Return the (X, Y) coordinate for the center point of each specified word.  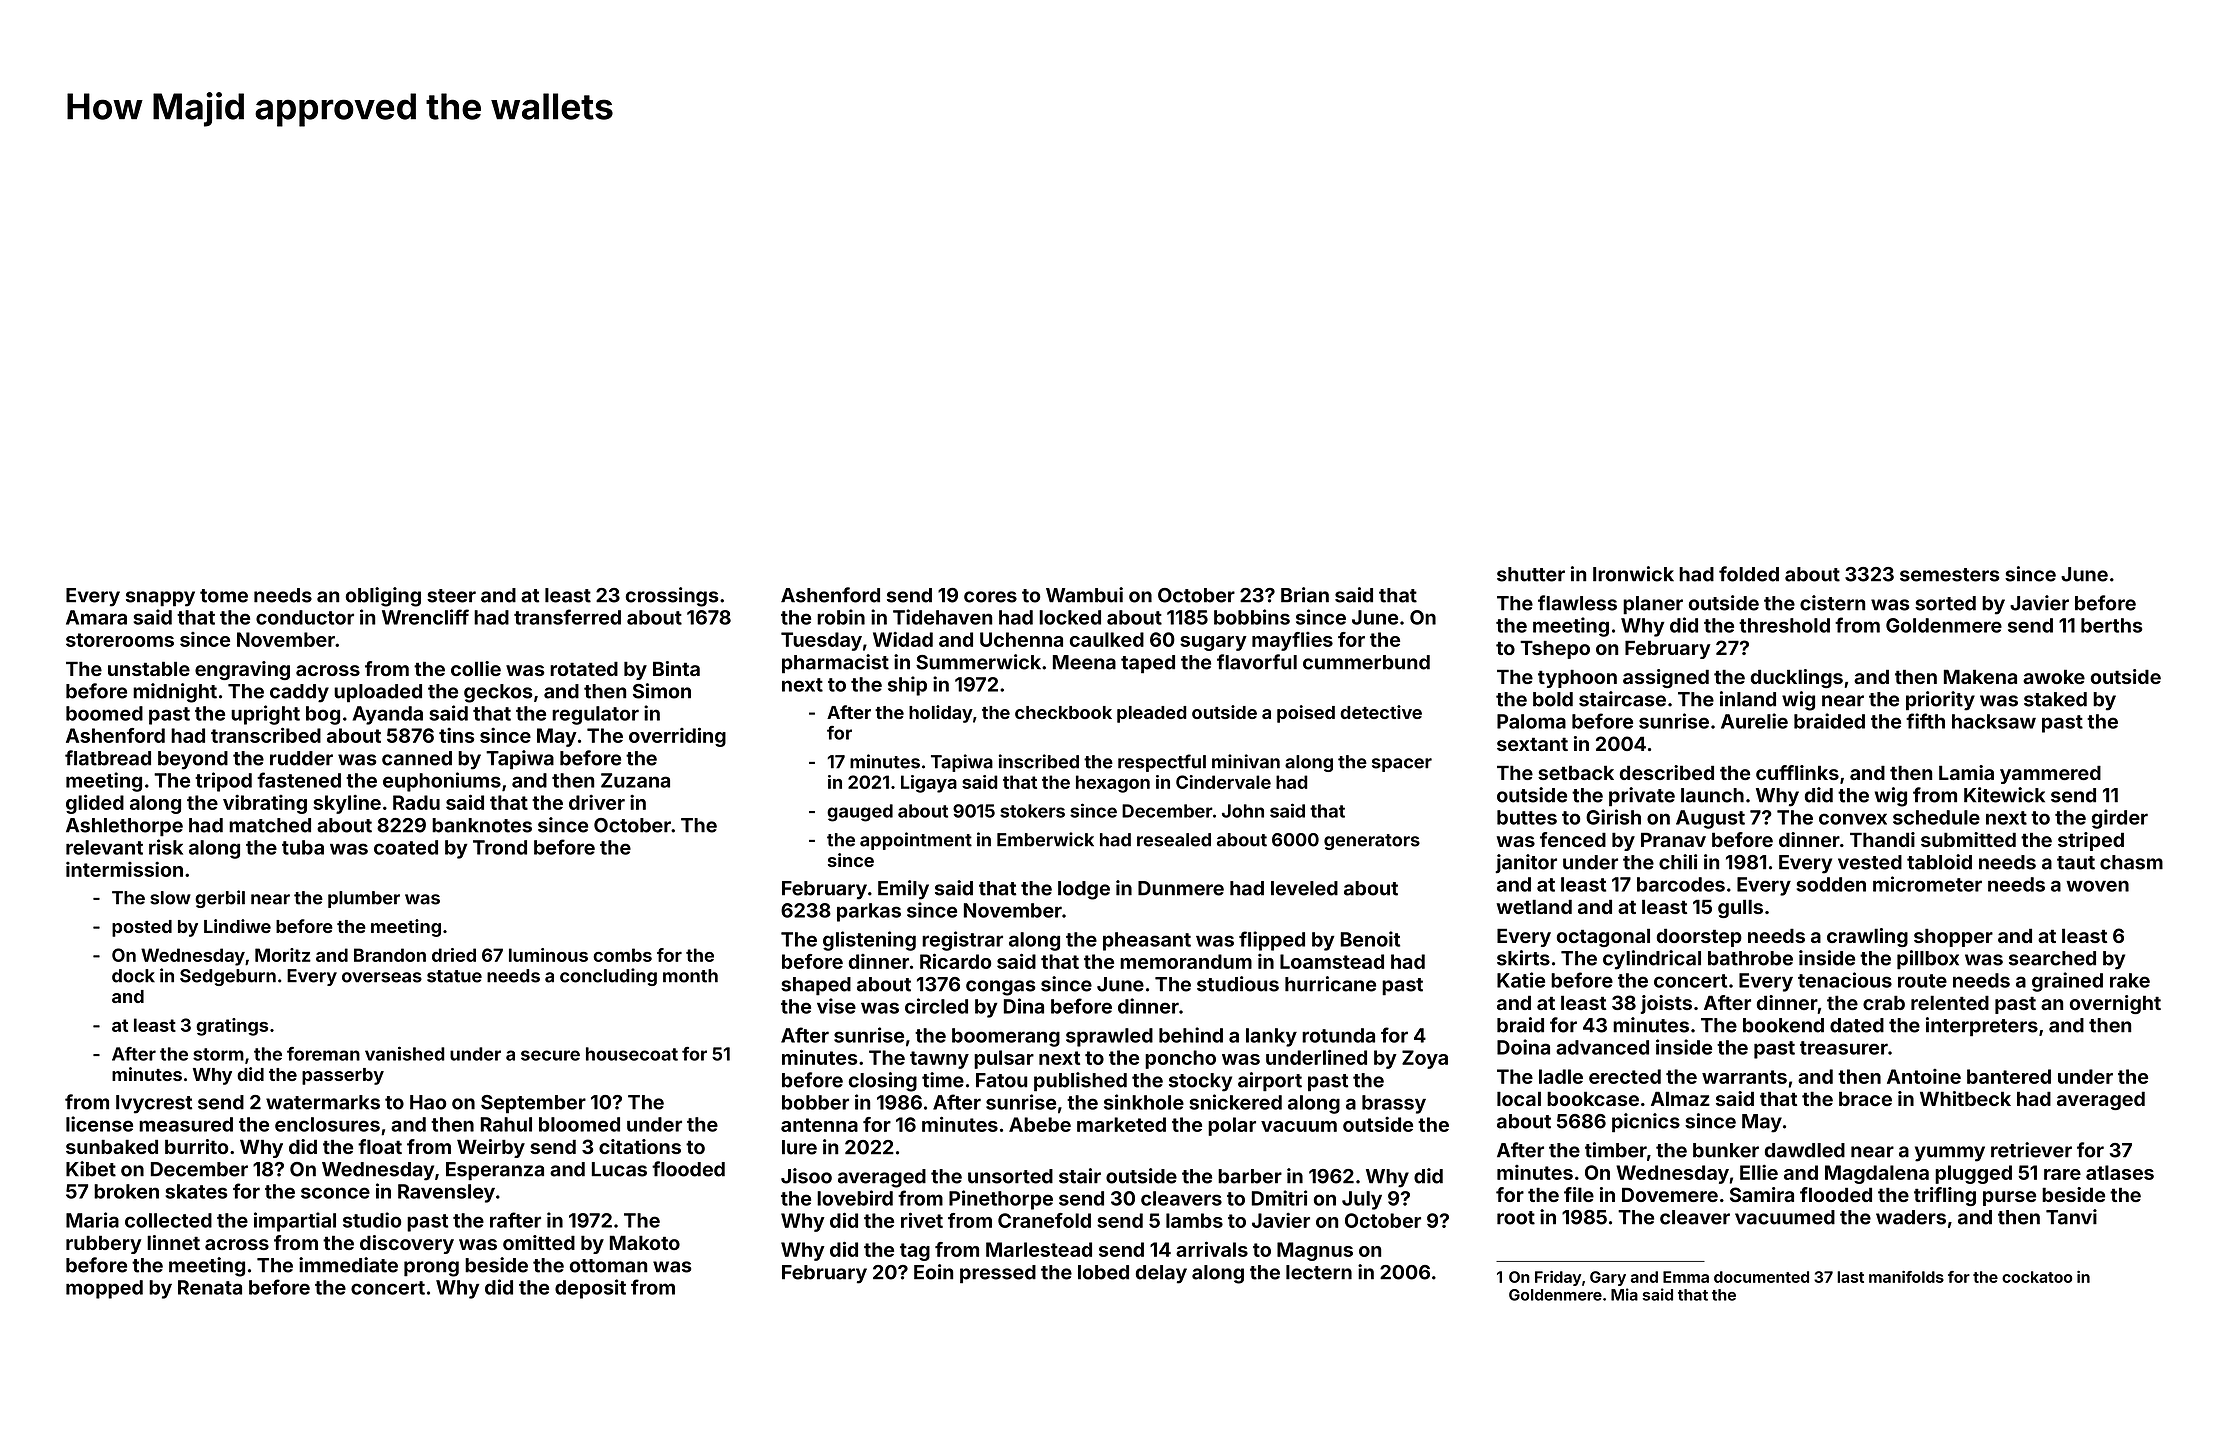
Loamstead (1332, 961)
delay (1161, 1274)
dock (133, 976)
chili (1678, 862)
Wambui (1084, 595)
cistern (1832, 603)
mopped (104, 1289)
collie (476, 668)
